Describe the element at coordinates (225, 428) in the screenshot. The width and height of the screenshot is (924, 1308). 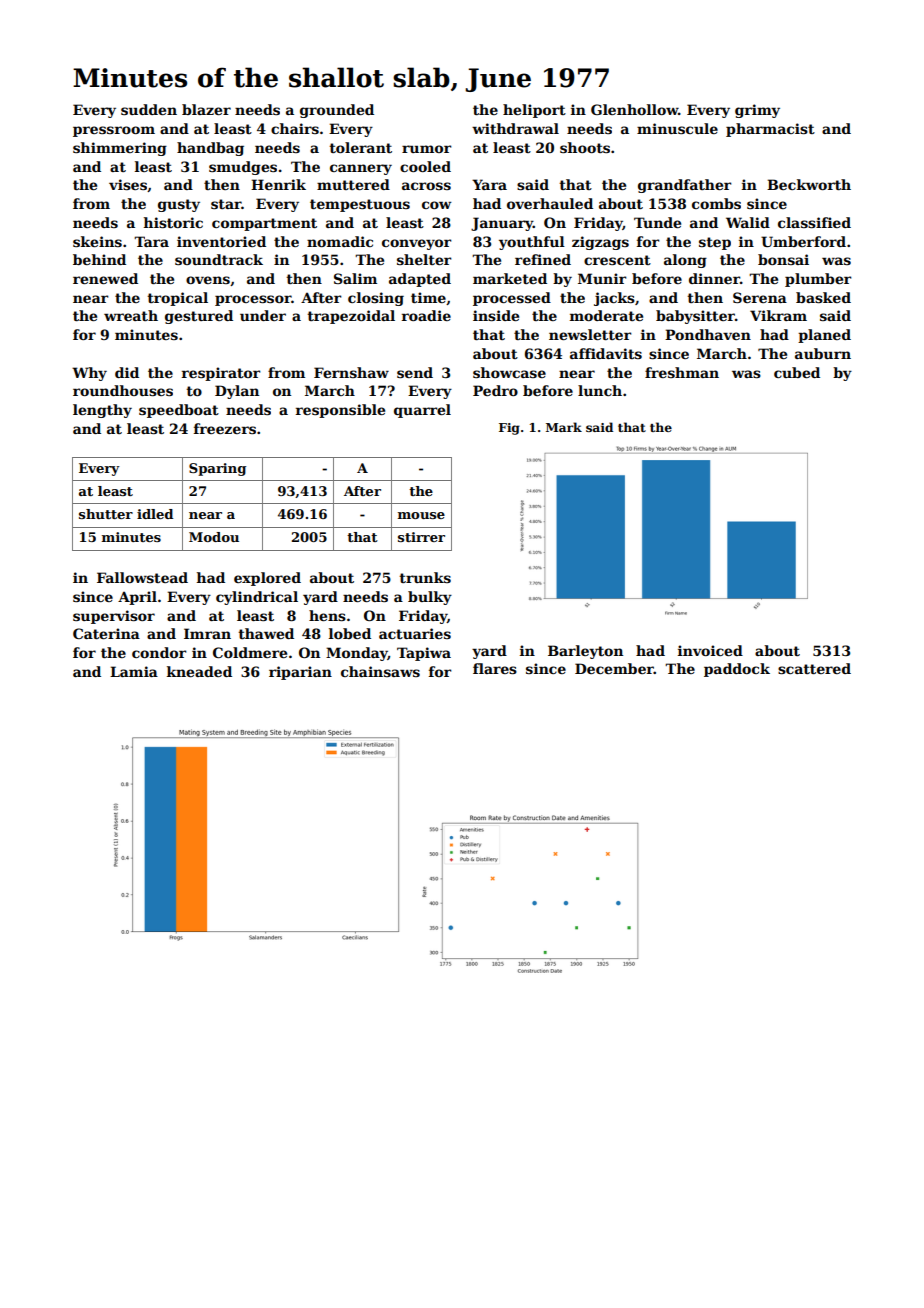
I see `freezers` at that location.
